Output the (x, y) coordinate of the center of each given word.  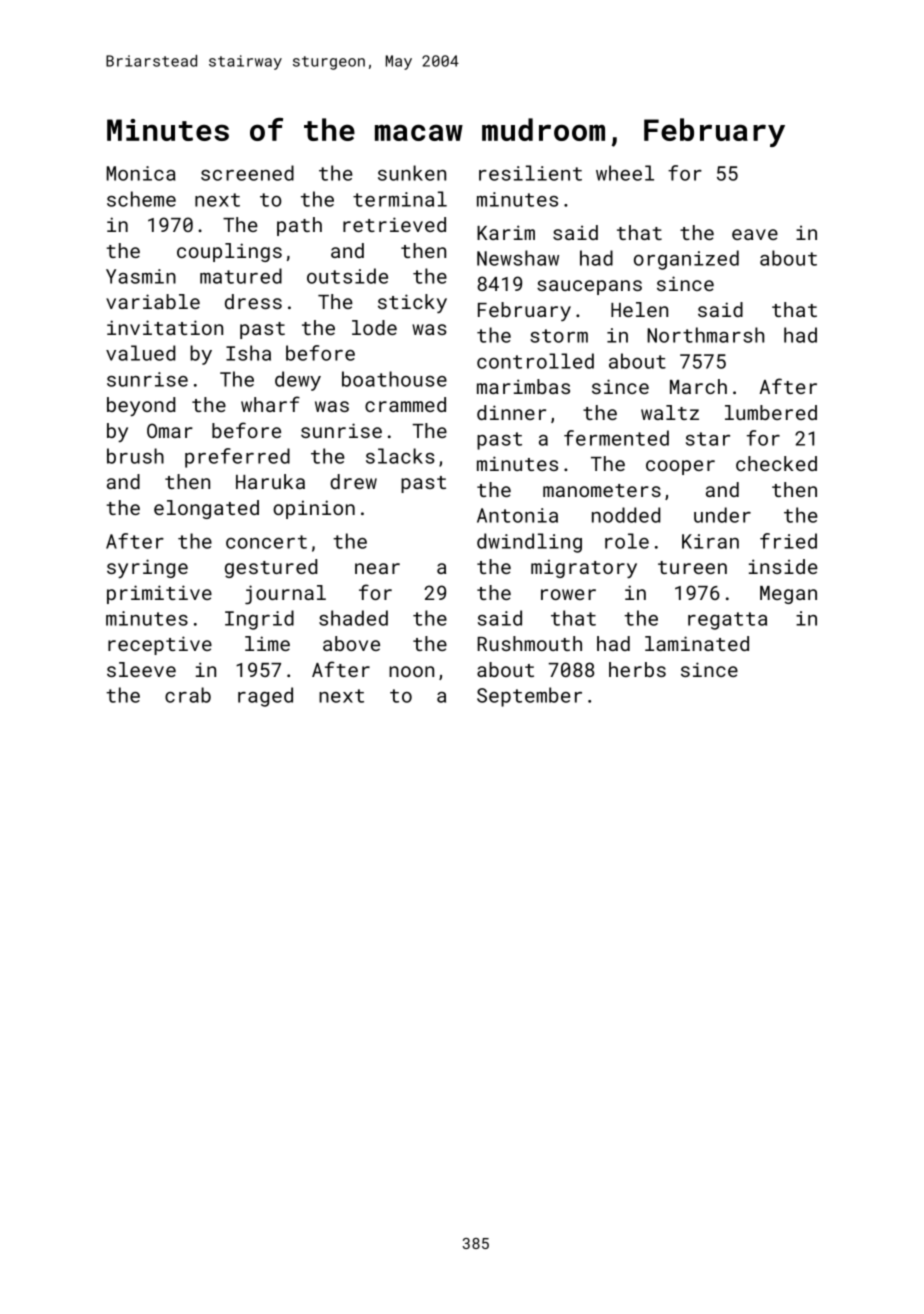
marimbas (523, 386)
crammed (405, 404)
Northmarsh (705, 335)
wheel (625, 173)
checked (776, 463)
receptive (160, 645)
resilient (530, 173)
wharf (270, 404)
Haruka (270, 481)
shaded (353, 618)
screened (247, 173)
